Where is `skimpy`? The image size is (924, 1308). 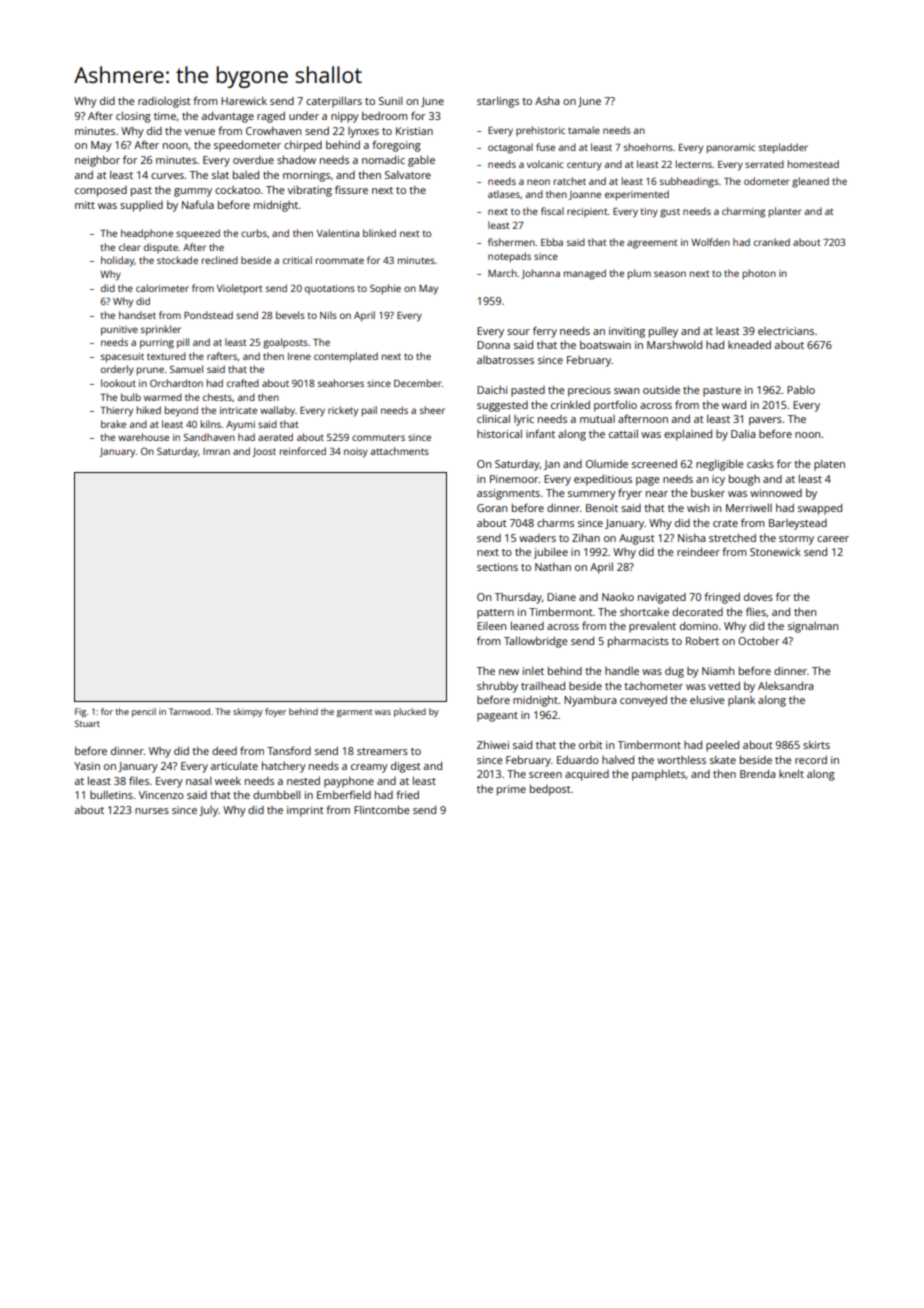 skimpy is located at coordinates (248, 712).
